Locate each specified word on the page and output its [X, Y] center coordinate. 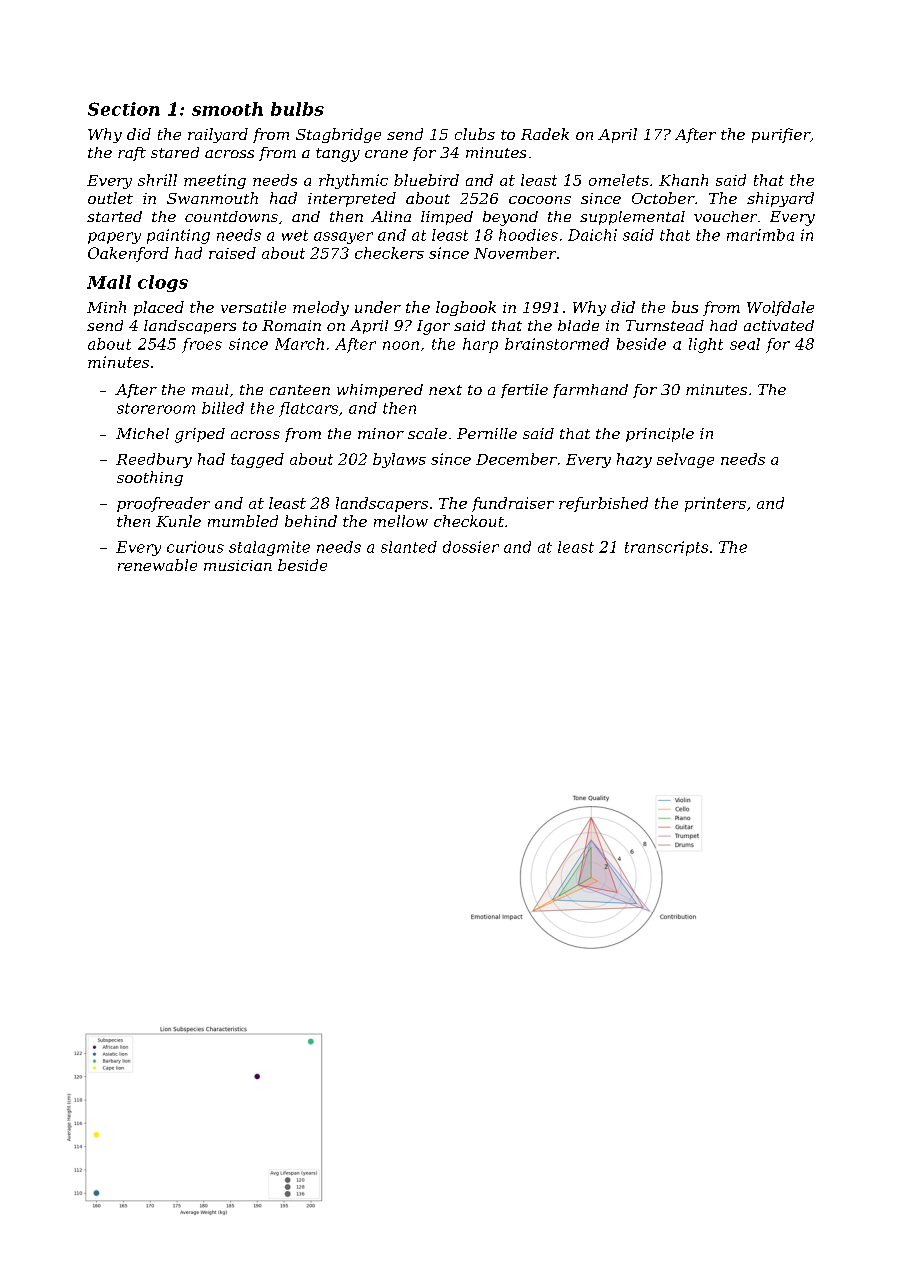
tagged [257, 460]
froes [202, 345]
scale [427, 433]
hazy [634, 460]
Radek [545, 134]
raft [132, 154]
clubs [475, 134]
